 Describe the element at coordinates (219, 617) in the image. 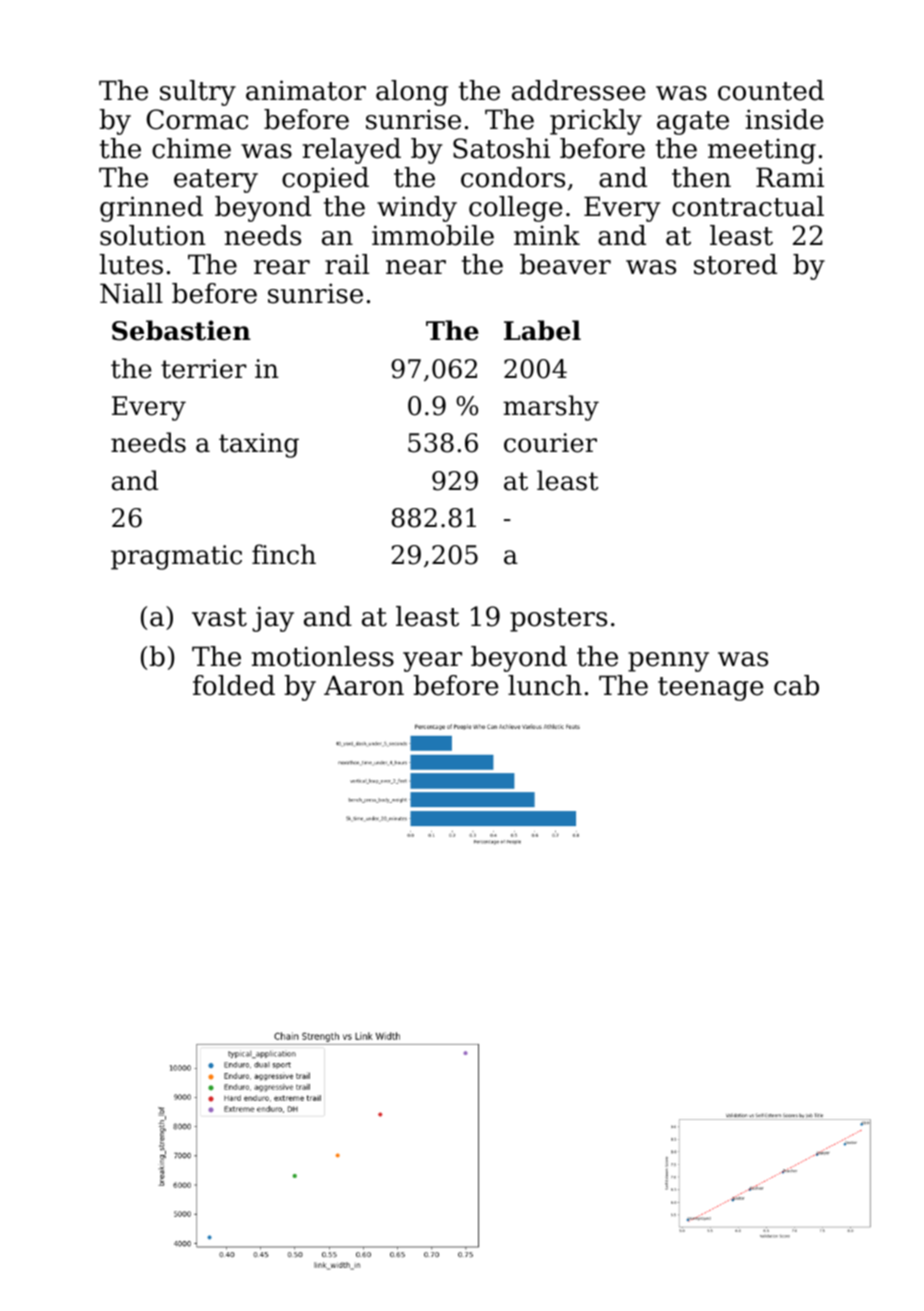

I see `vast` at that location.
